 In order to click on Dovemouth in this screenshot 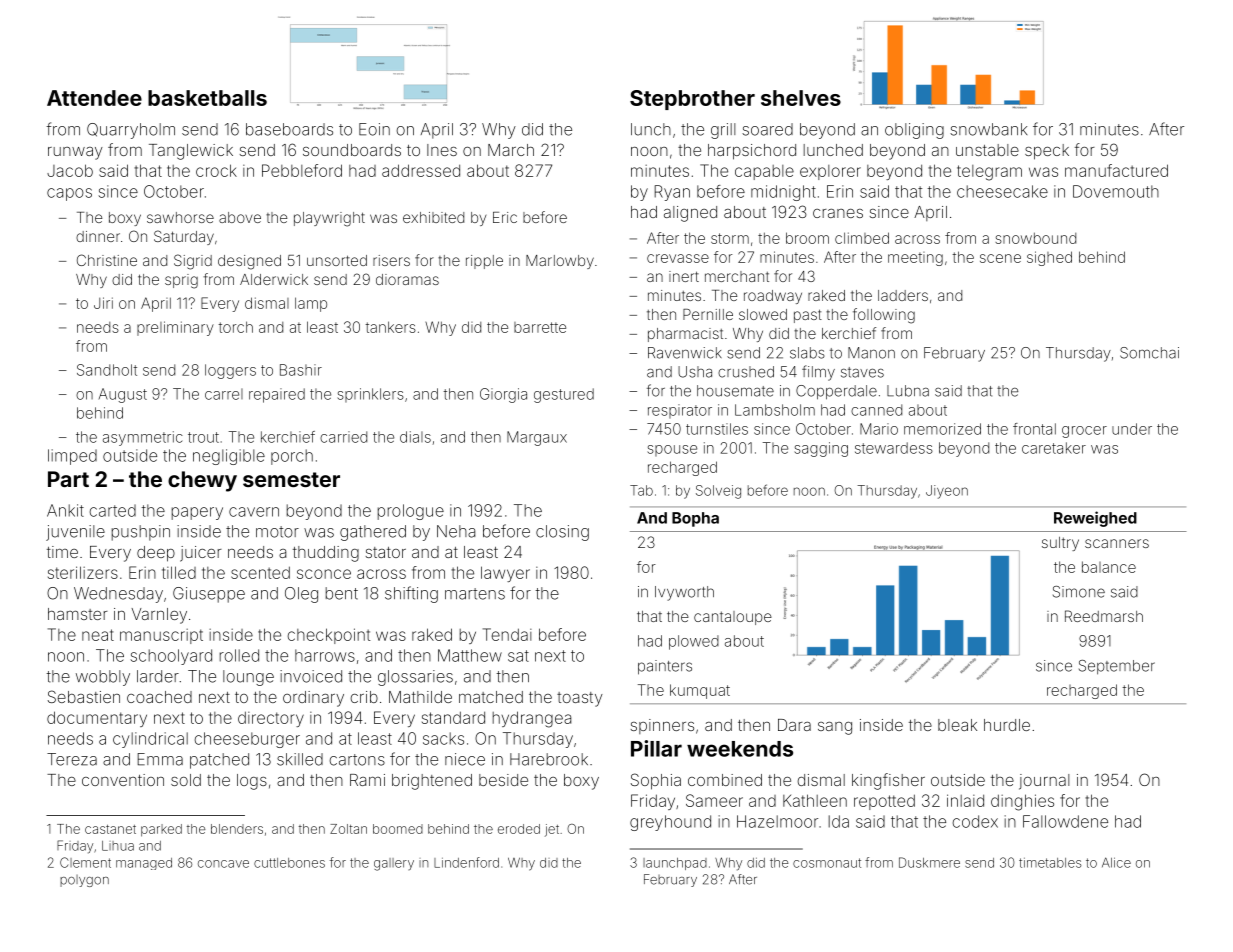, I will do `click(1116, 191)`.
